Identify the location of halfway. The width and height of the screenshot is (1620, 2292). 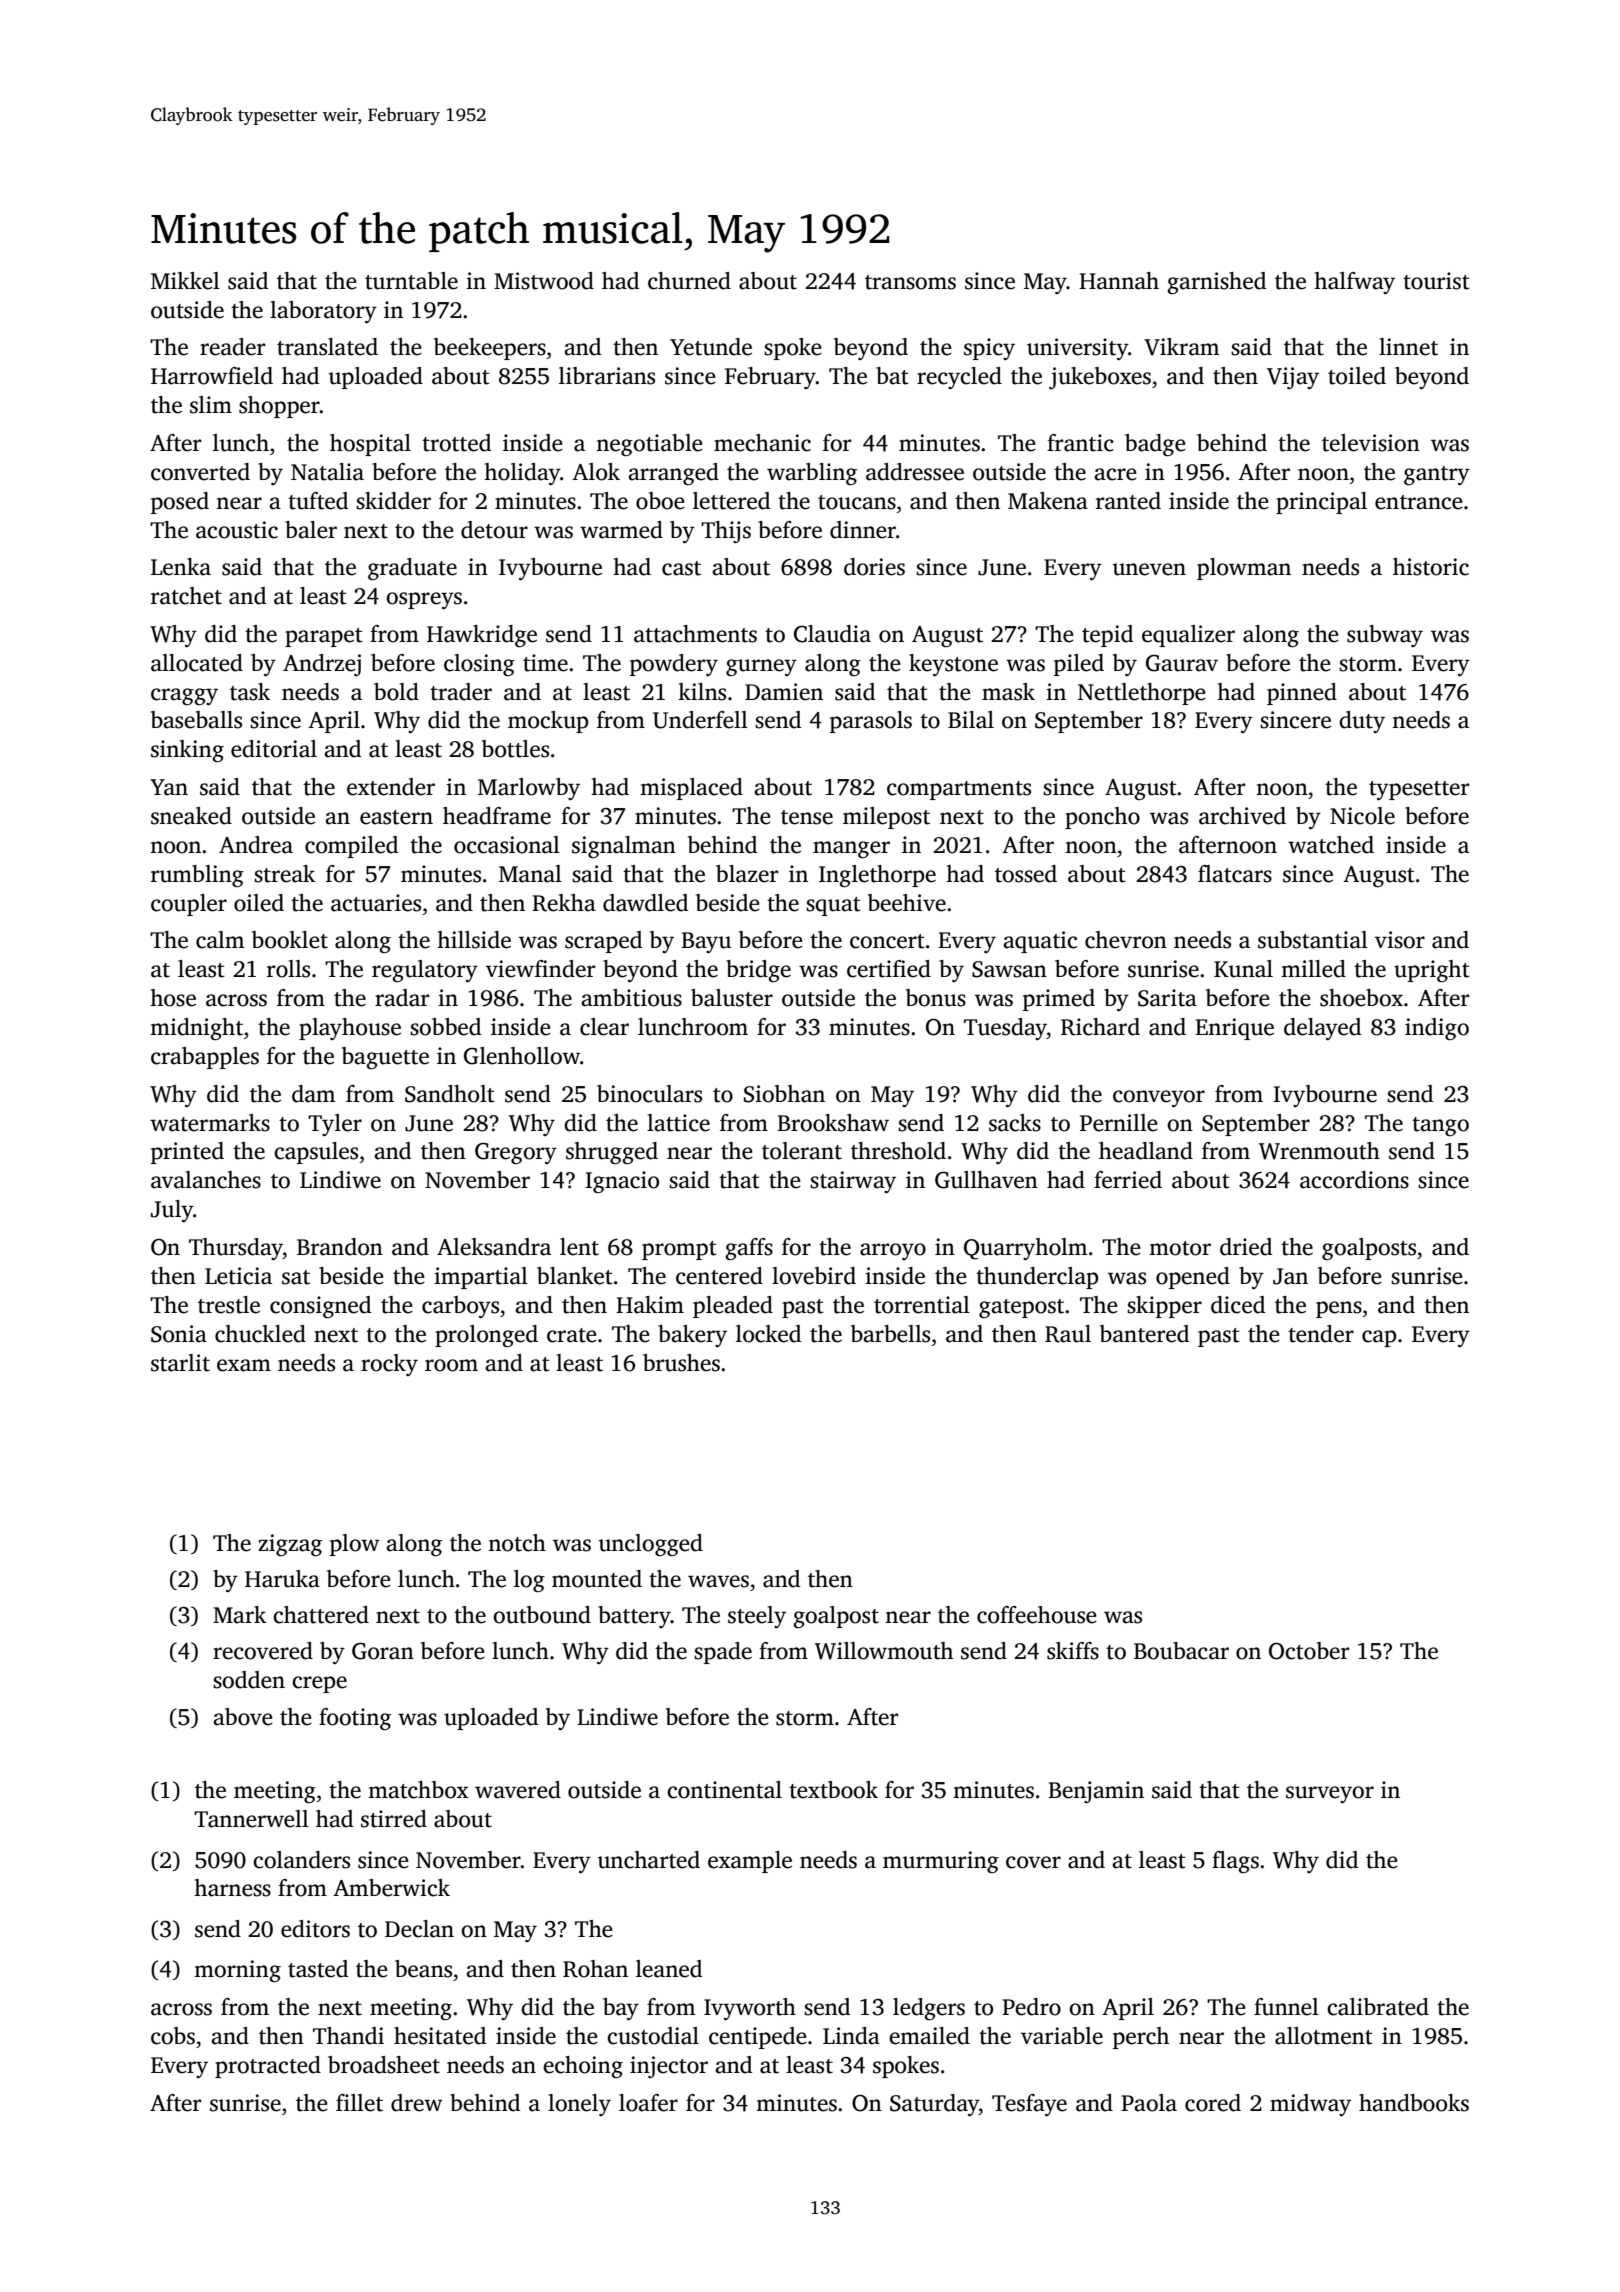
(1354, 283).
